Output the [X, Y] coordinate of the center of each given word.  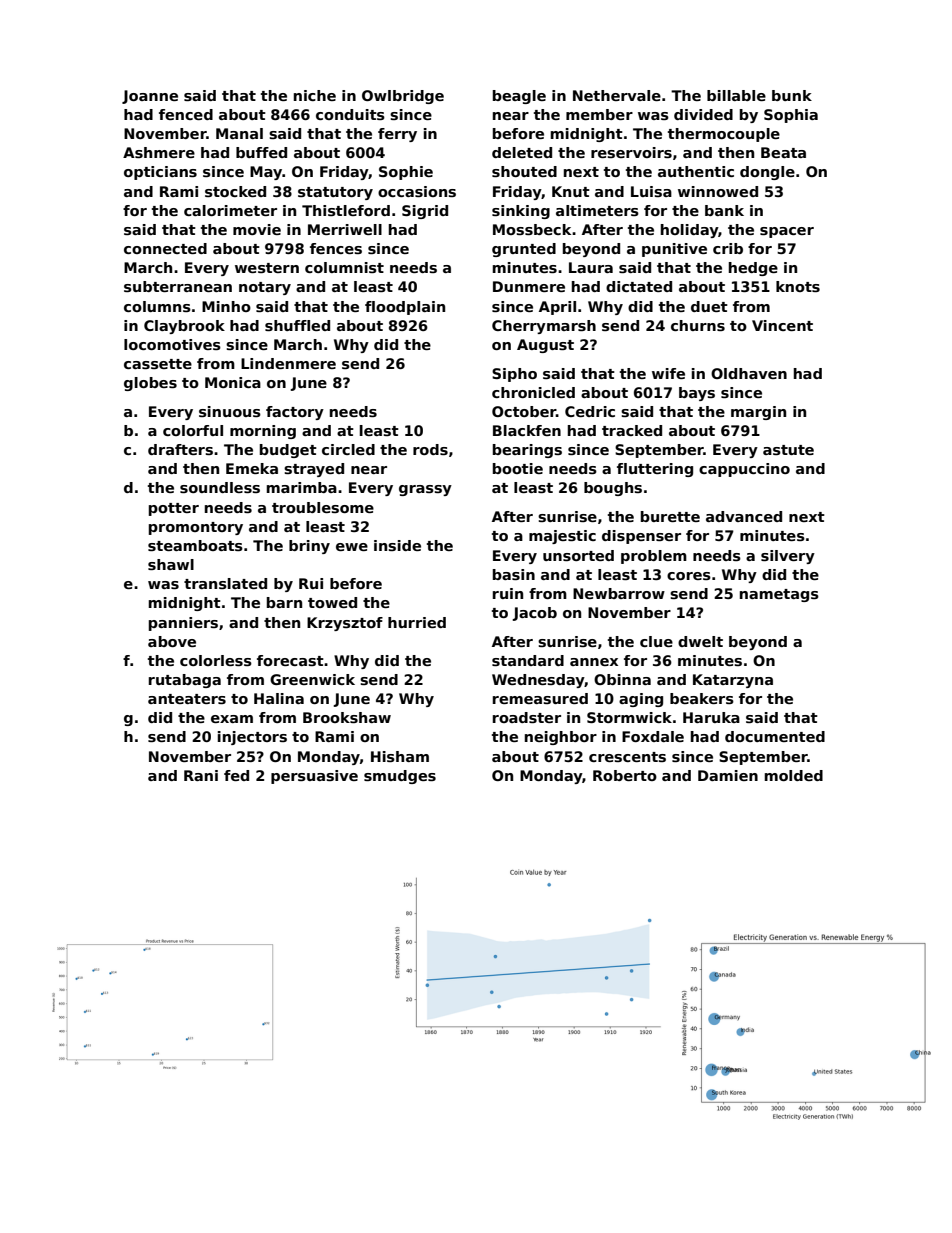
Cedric [590, 411]
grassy [425, 490]
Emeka [252, 468]
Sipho [514, 375]
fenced [186, 114]
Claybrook [184, 327]
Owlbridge [403, 97]
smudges [400, 777]
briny [309, 547]
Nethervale [617, 95]
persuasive [314, 777]
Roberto [625, 775]
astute [788, 450]
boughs [613, 489]
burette [670, 516]
